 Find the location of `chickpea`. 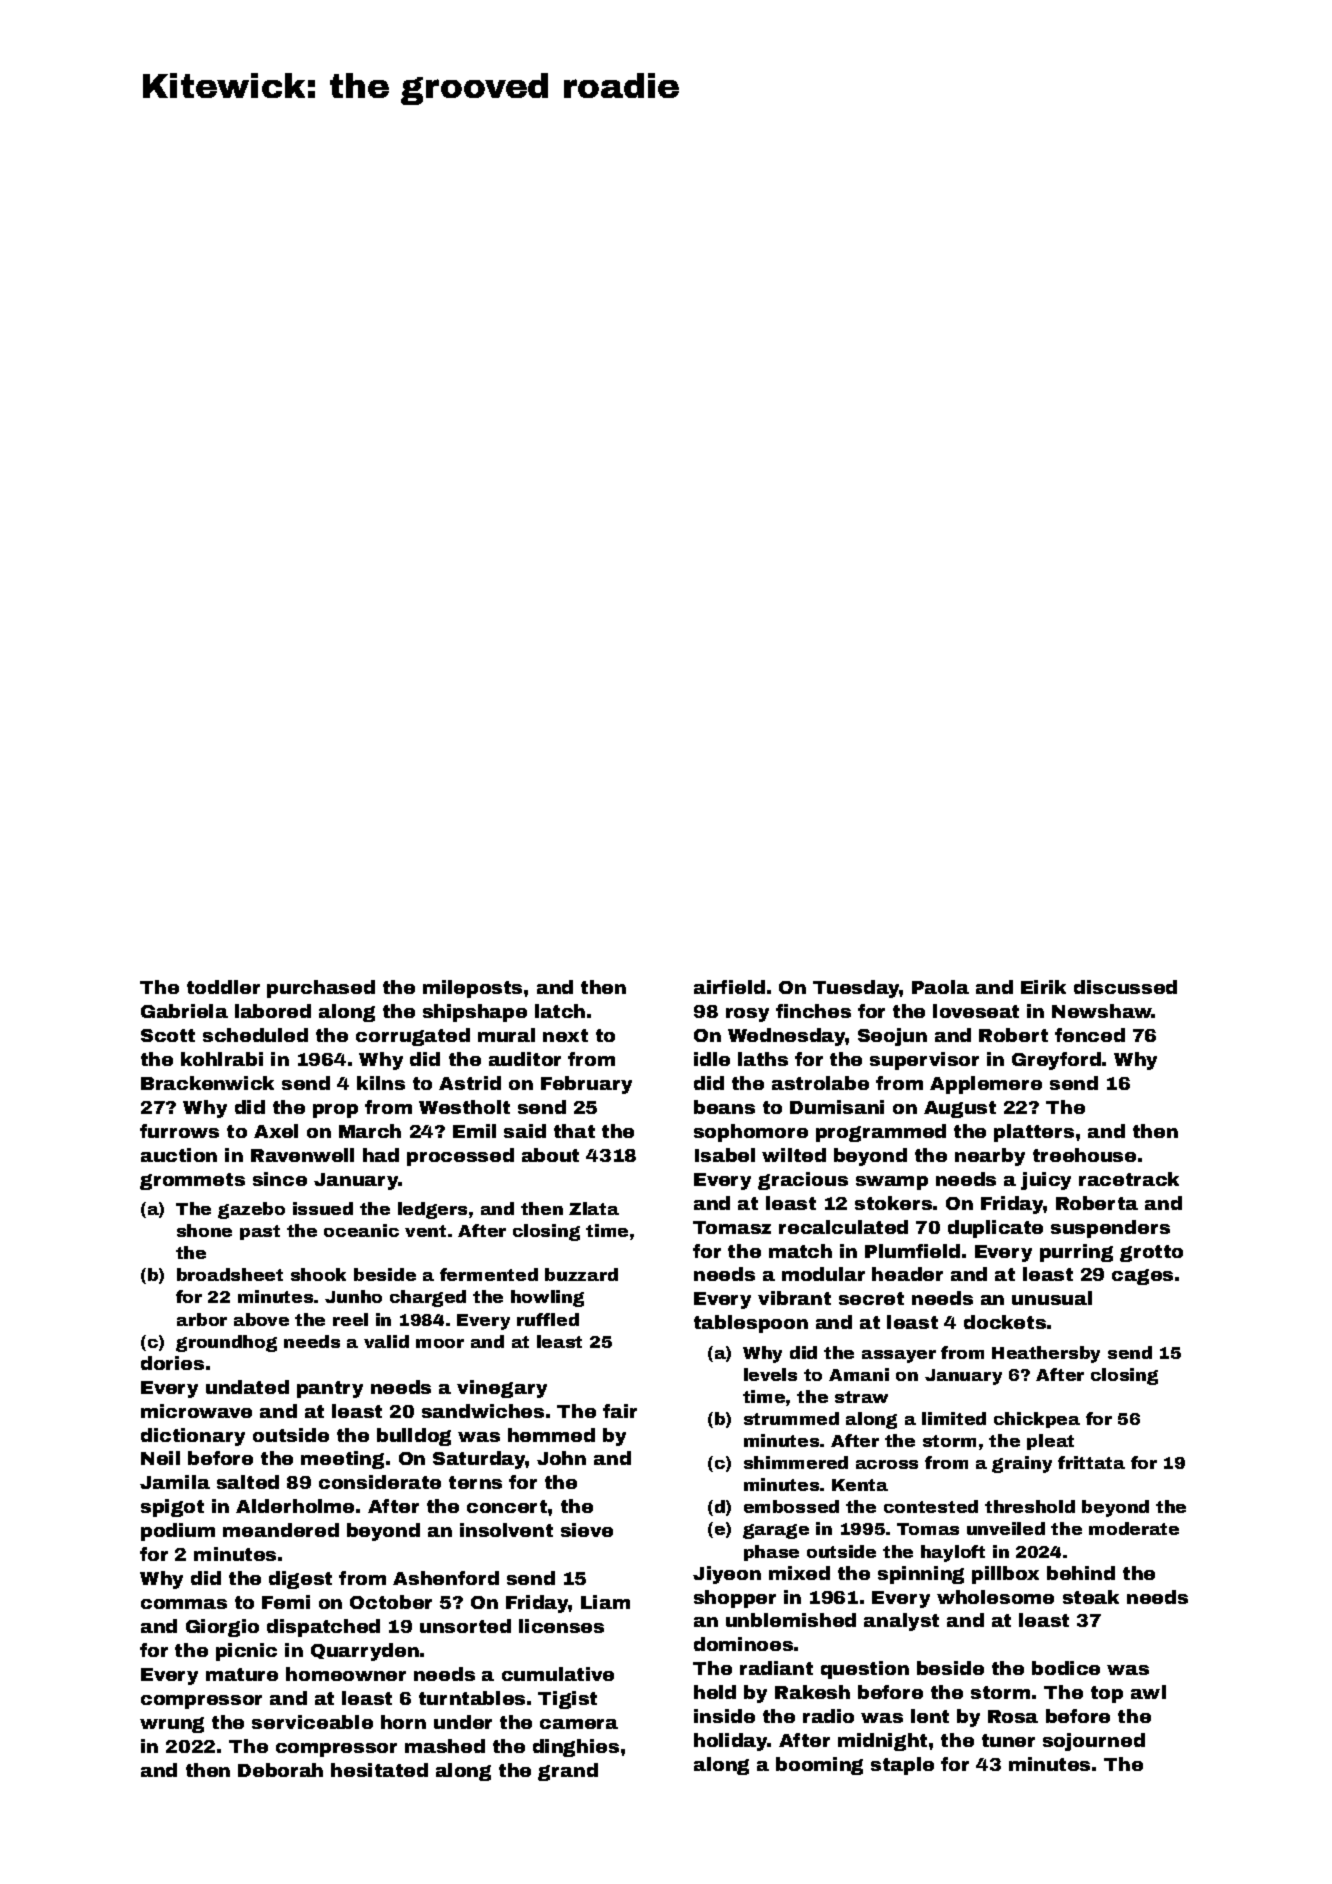

chickpea is located at coordinates (1037, 1420).
